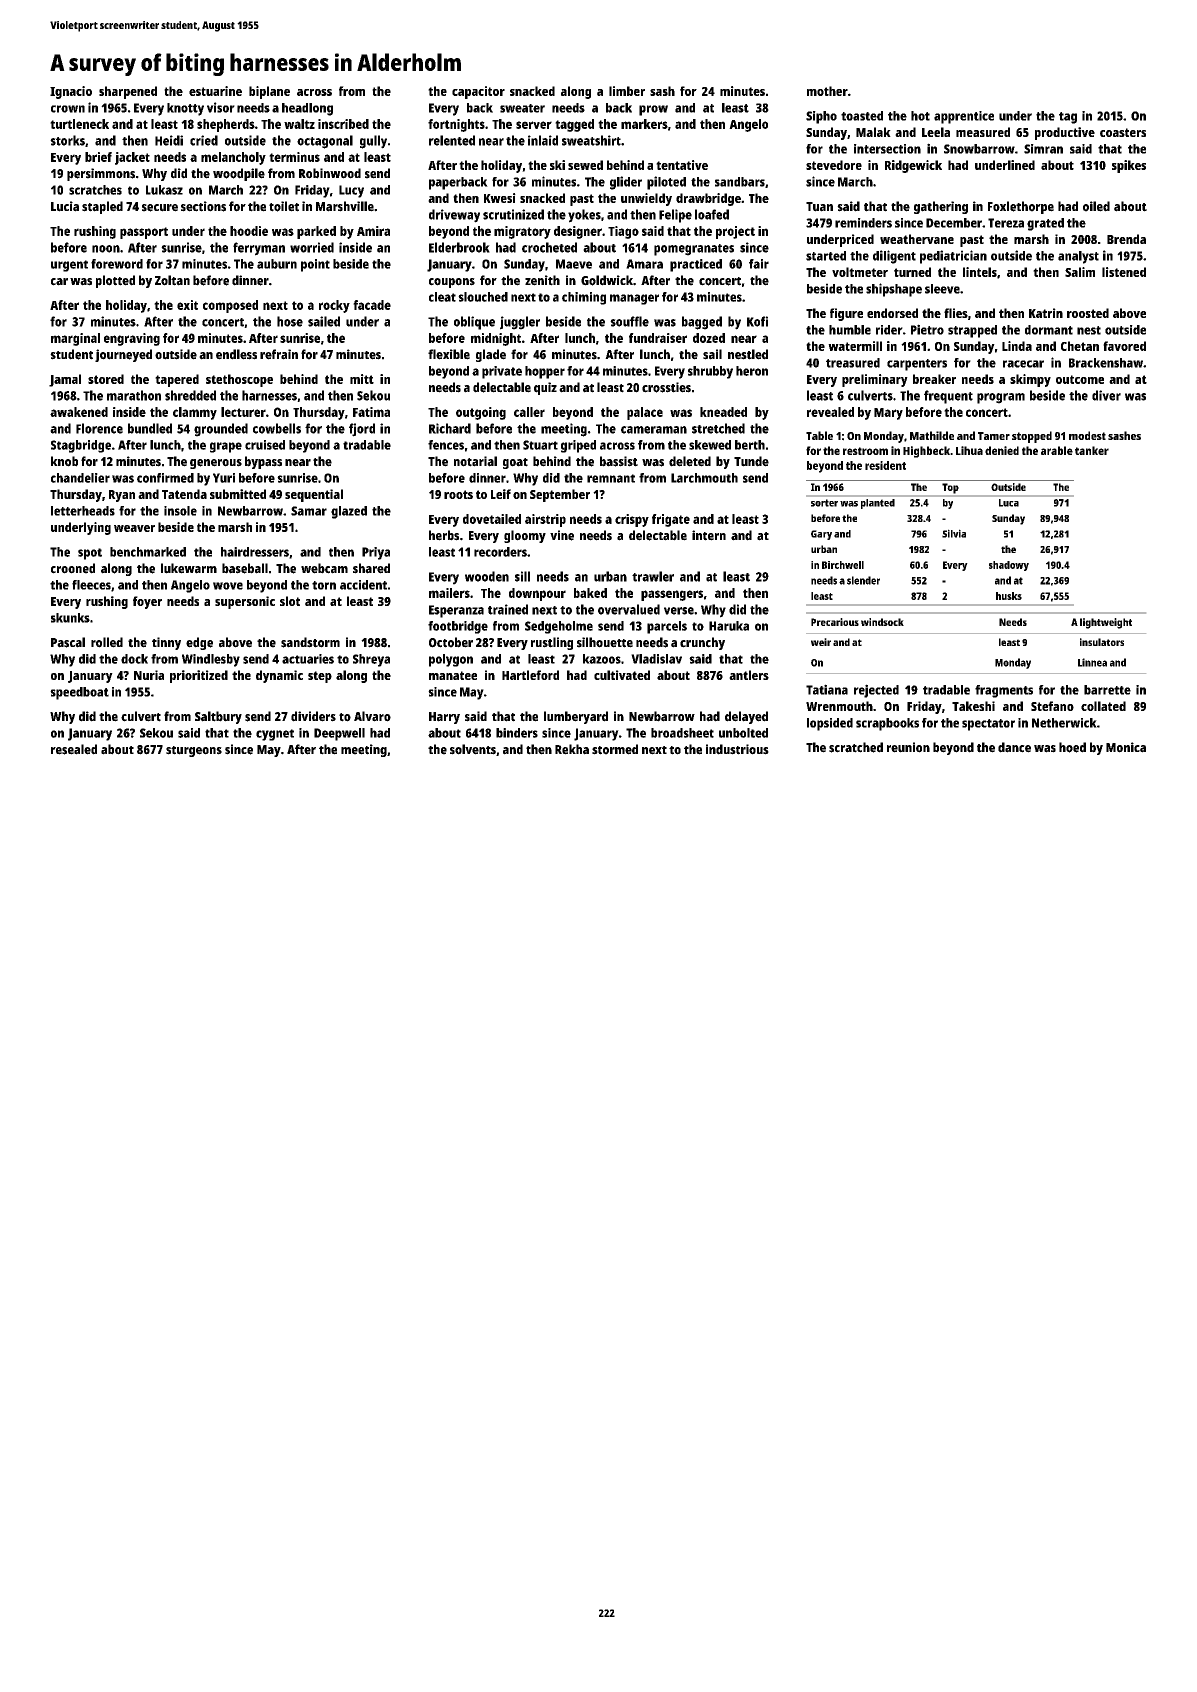 This screenshot has width=1197, height=1692. I want to click on spikes, so click(1129, 166).
